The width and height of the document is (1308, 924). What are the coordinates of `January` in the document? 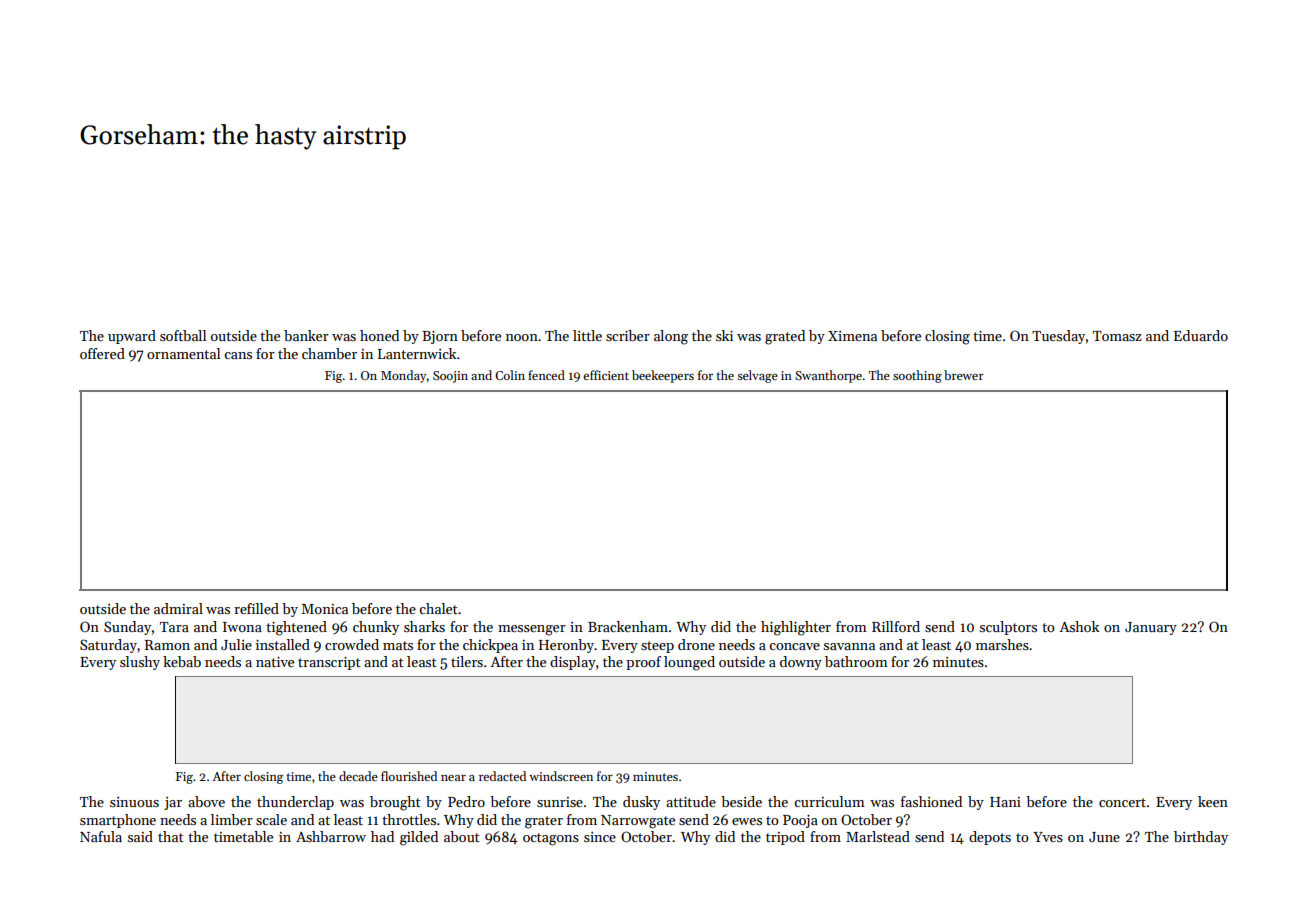 It's located at (1151, 628).
